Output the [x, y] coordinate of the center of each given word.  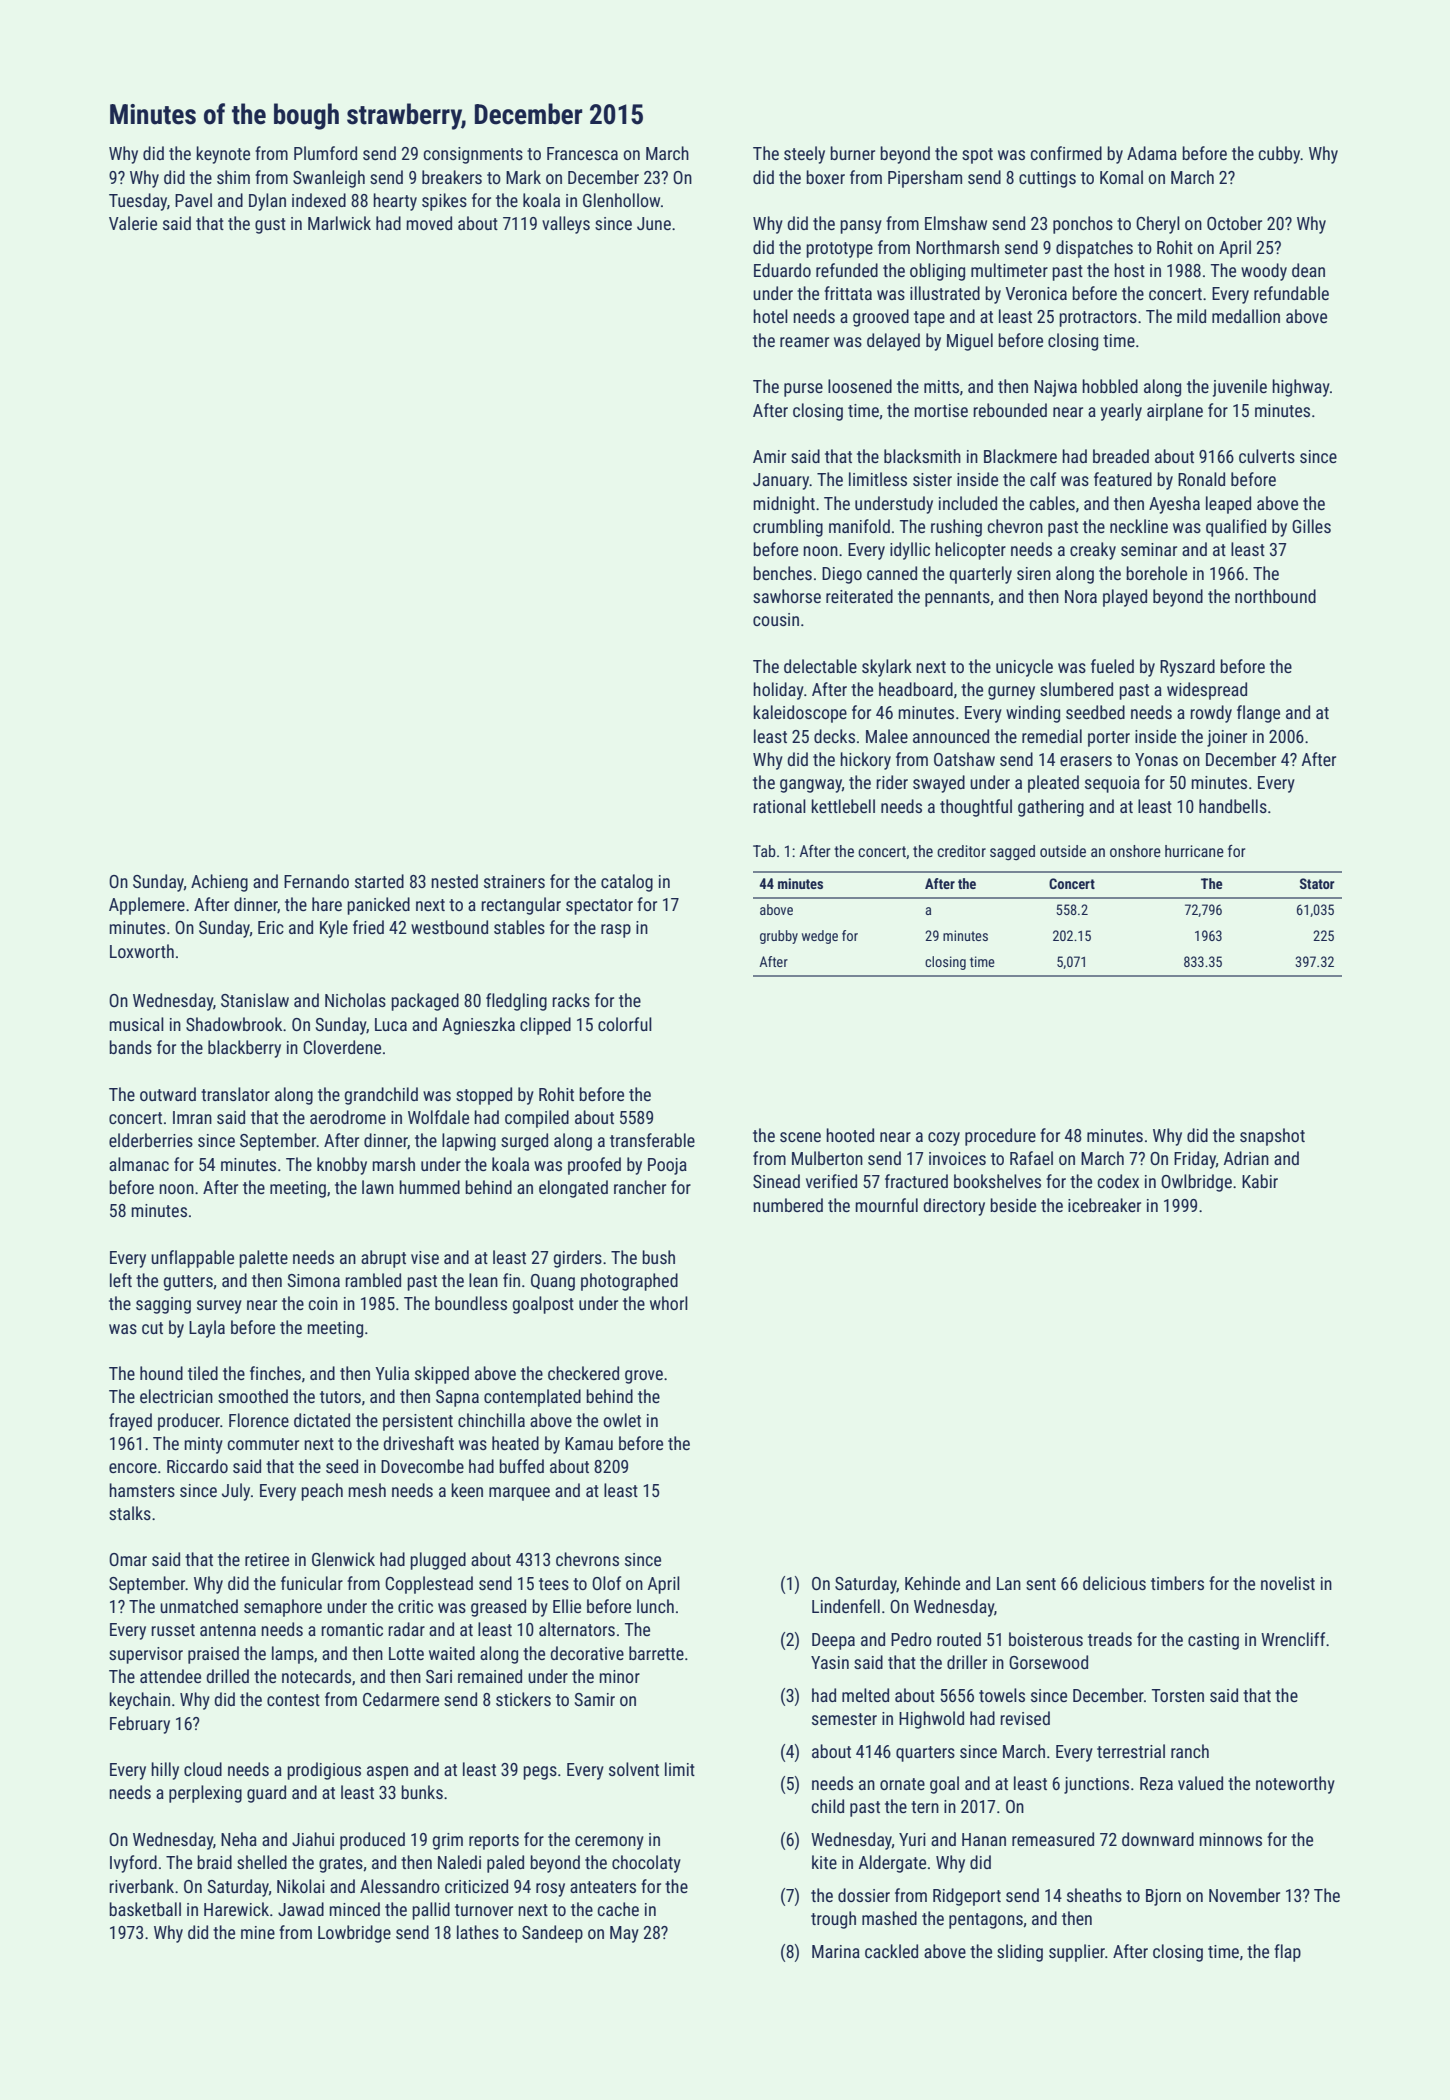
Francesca [582, 153]
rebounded [1010, 410]
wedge [820, 937]
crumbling [788, 528]
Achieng [219, 883]
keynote [223, 155]
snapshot [1272, 1137]
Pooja [667, 1166]
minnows [1230, 1839]
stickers [523, 1699]
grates [341, 1865]
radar [406, 1629]
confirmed [1066, 153]
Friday [1195, 1160]
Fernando [316, 881]
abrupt [383, 1259]
